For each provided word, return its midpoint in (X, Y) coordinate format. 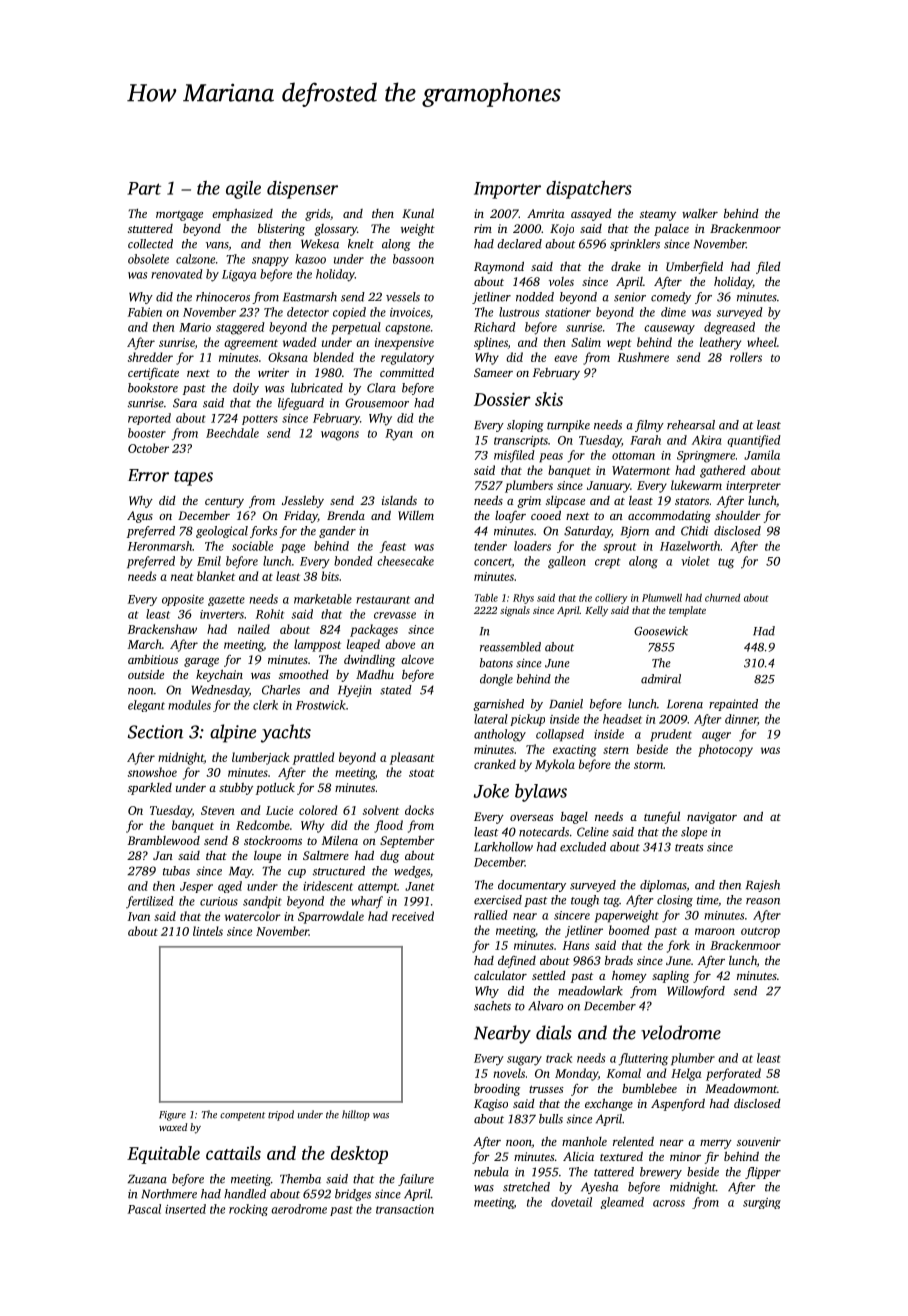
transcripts (521, 441)
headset (622, 719)
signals (515, 611)
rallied (491, 915)
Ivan (139, 916)
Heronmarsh (160, 546)
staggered (240, 328)
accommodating (669, 517)
